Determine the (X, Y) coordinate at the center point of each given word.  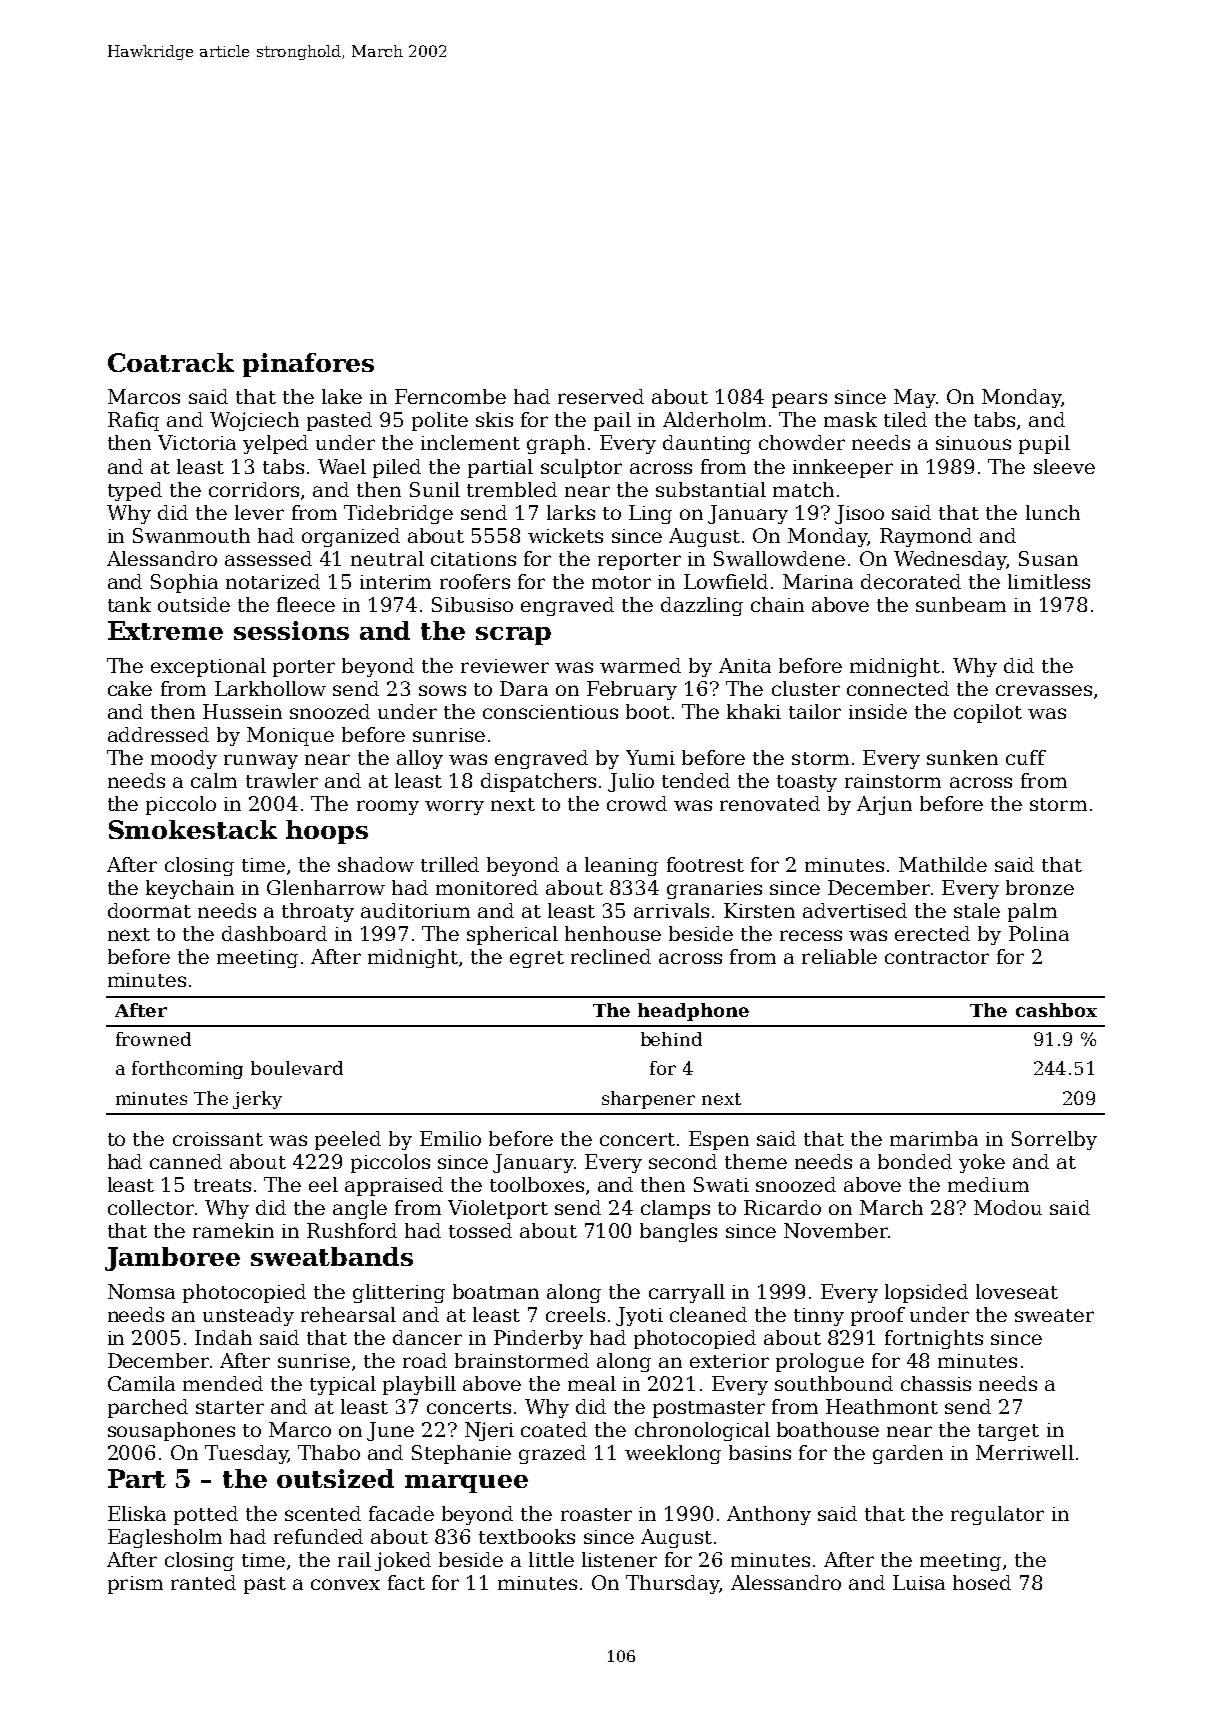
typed (135, 491)
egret (537, 959)
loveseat (1017, 1291)
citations (473, 559)
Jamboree (172, 1259)
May (915, 398)
